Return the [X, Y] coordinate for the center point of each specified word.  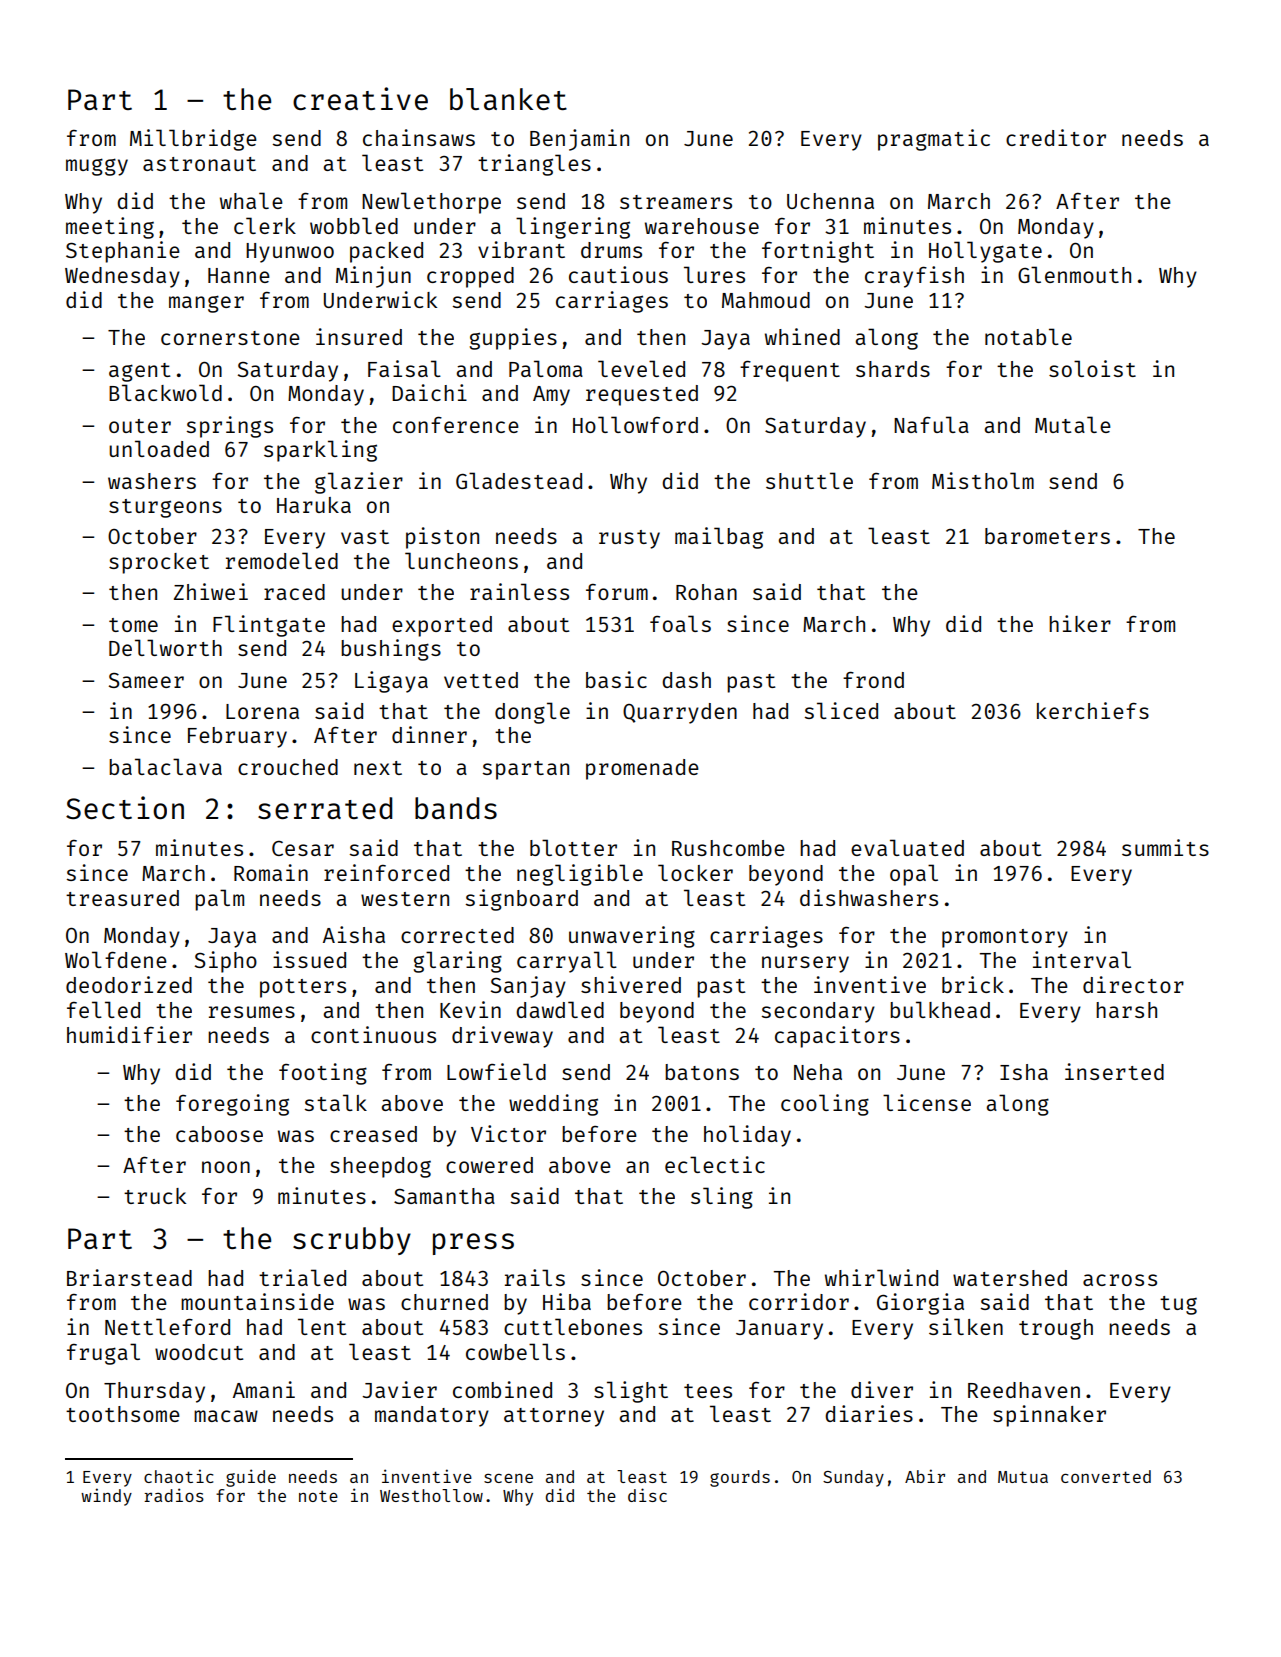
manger [206, 304]
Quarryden [680, 713]
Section [125, 807]
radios [174, 1495]
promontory [1005, 938]
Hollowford [635, 424]
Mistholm [983, 480]
